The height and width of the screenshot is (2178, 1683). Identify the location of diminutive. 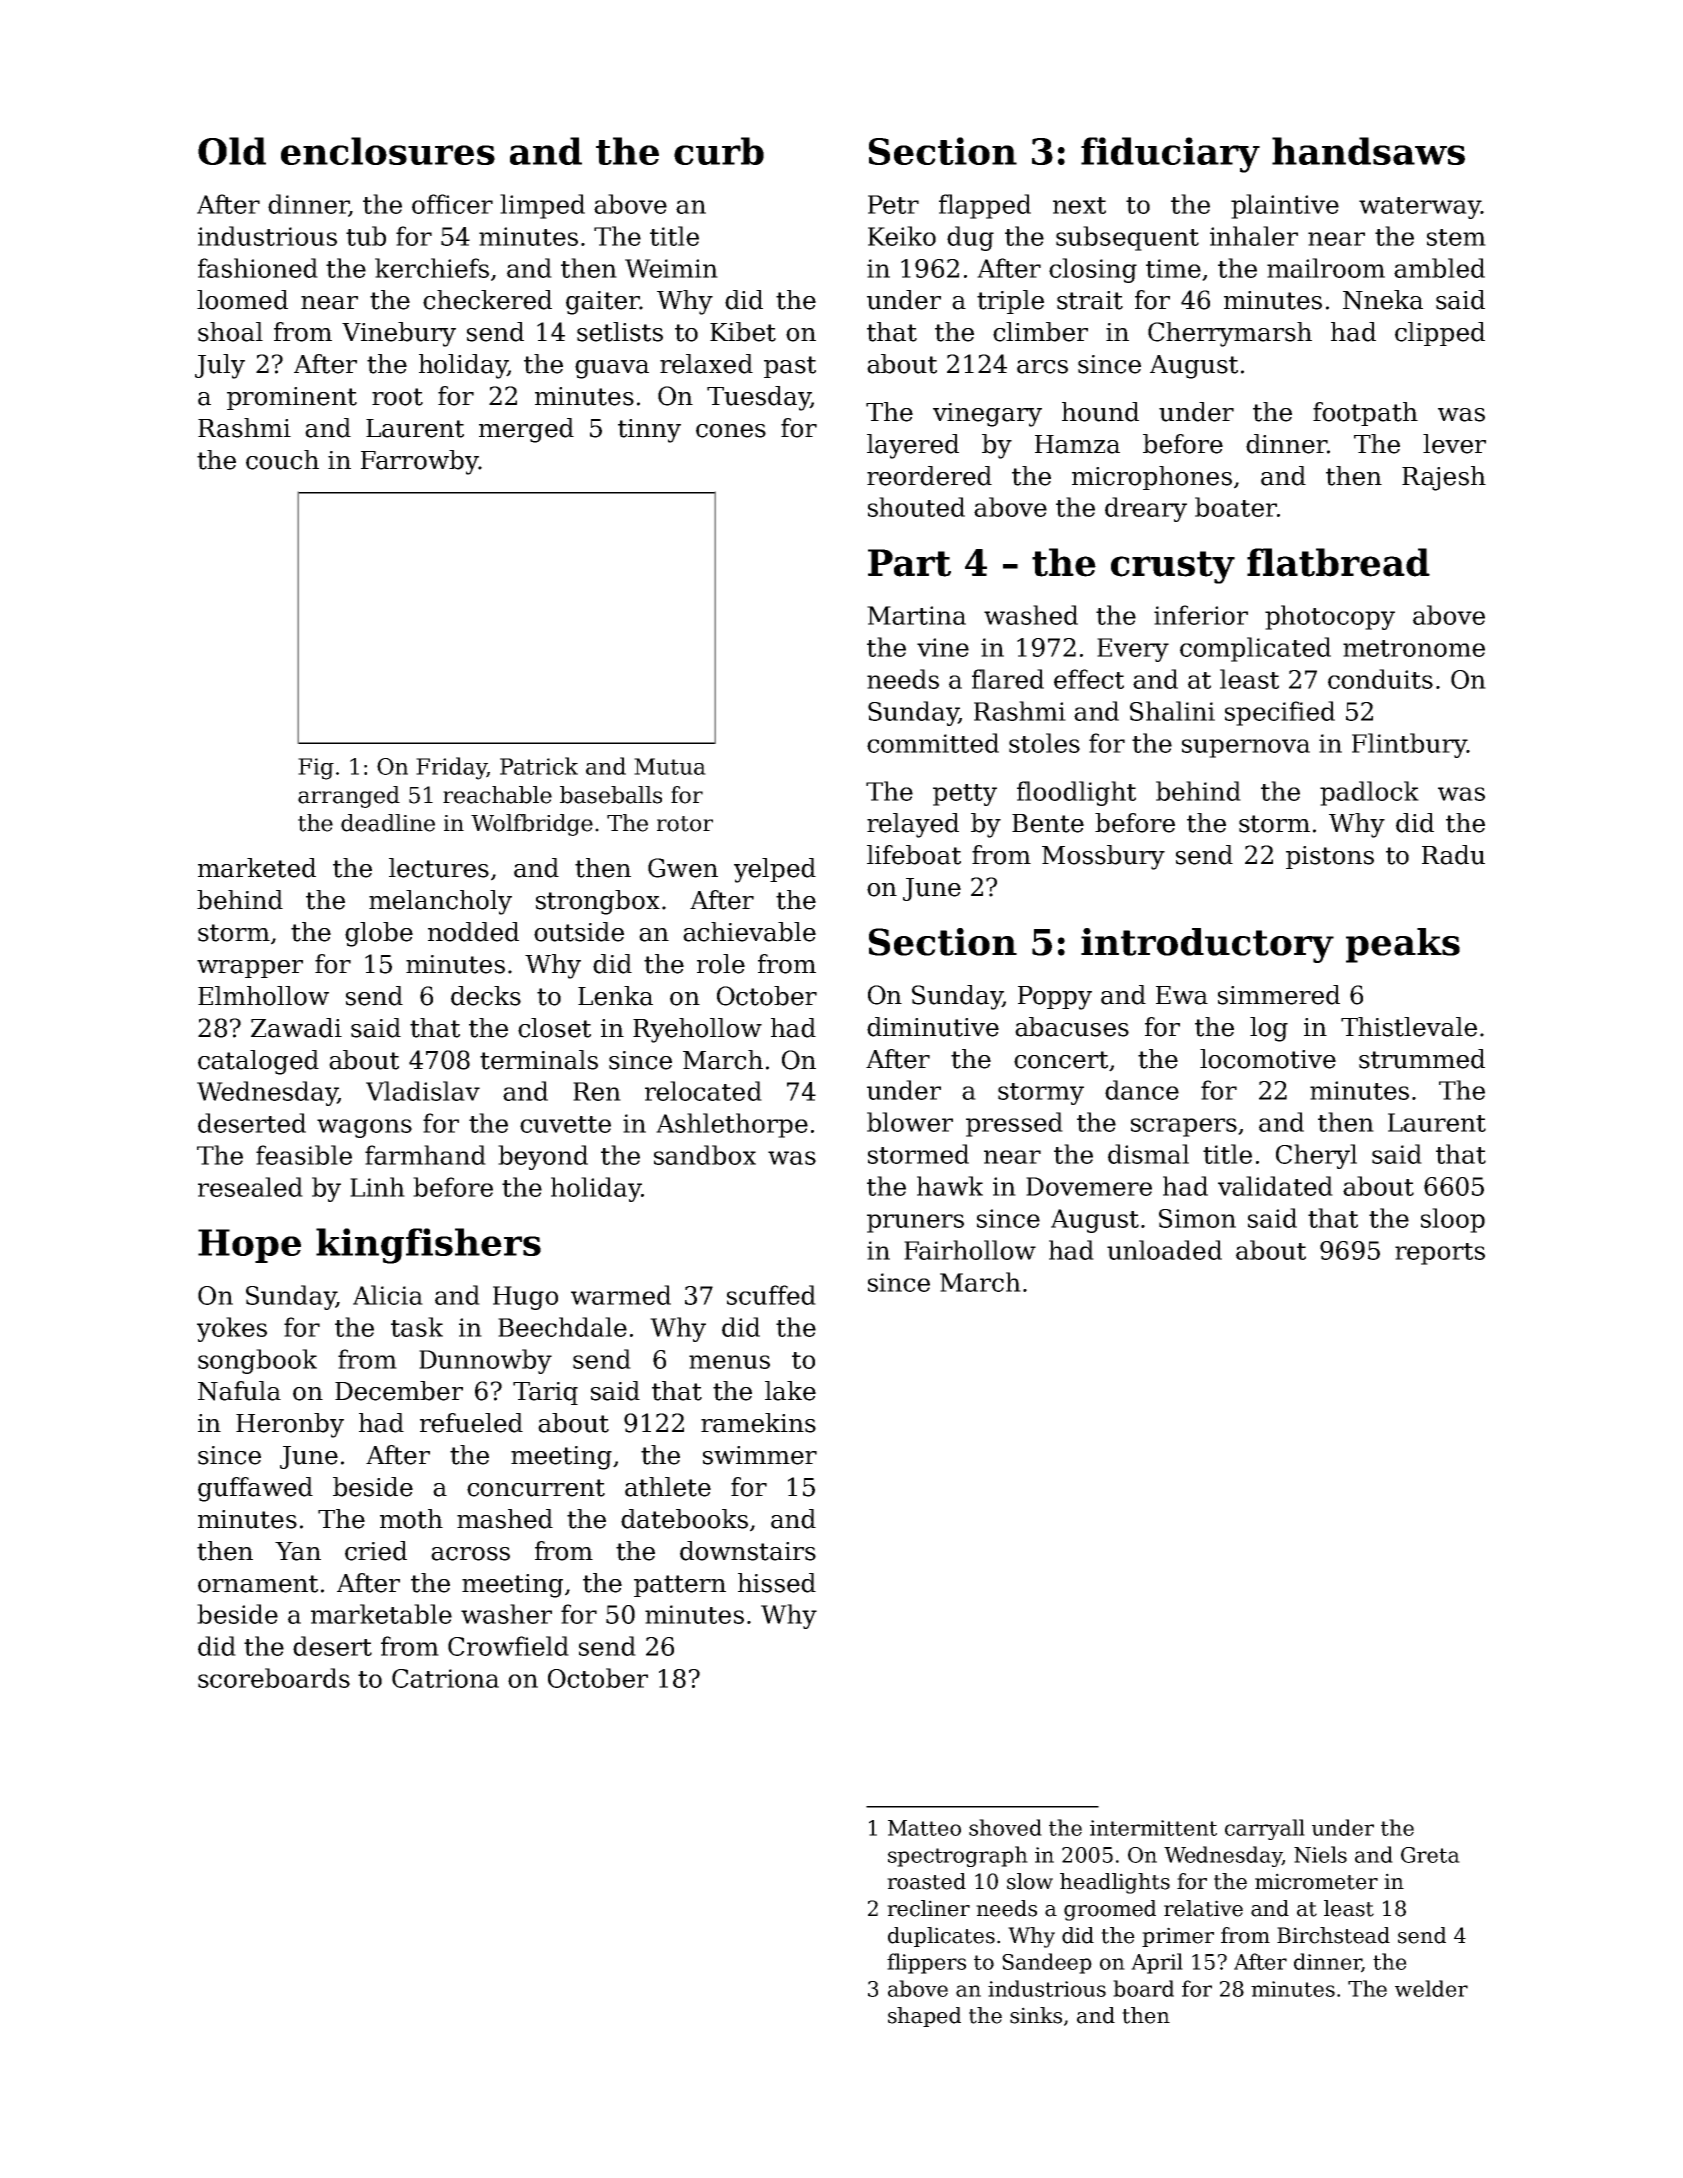
(933, 1027).
